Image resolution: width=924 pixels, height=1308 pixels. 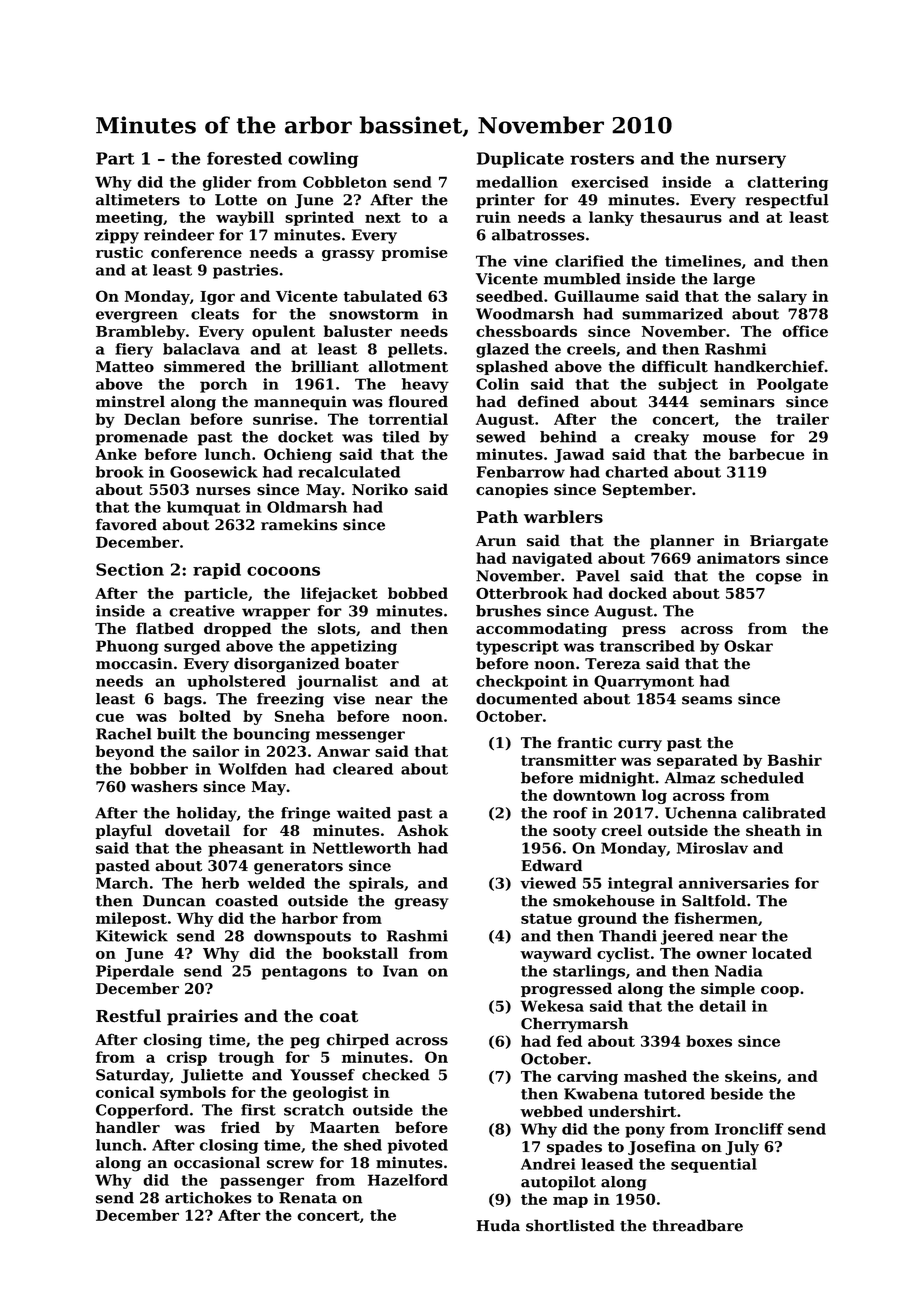 I want to click on transmitter, so click(x=568, y=760).
